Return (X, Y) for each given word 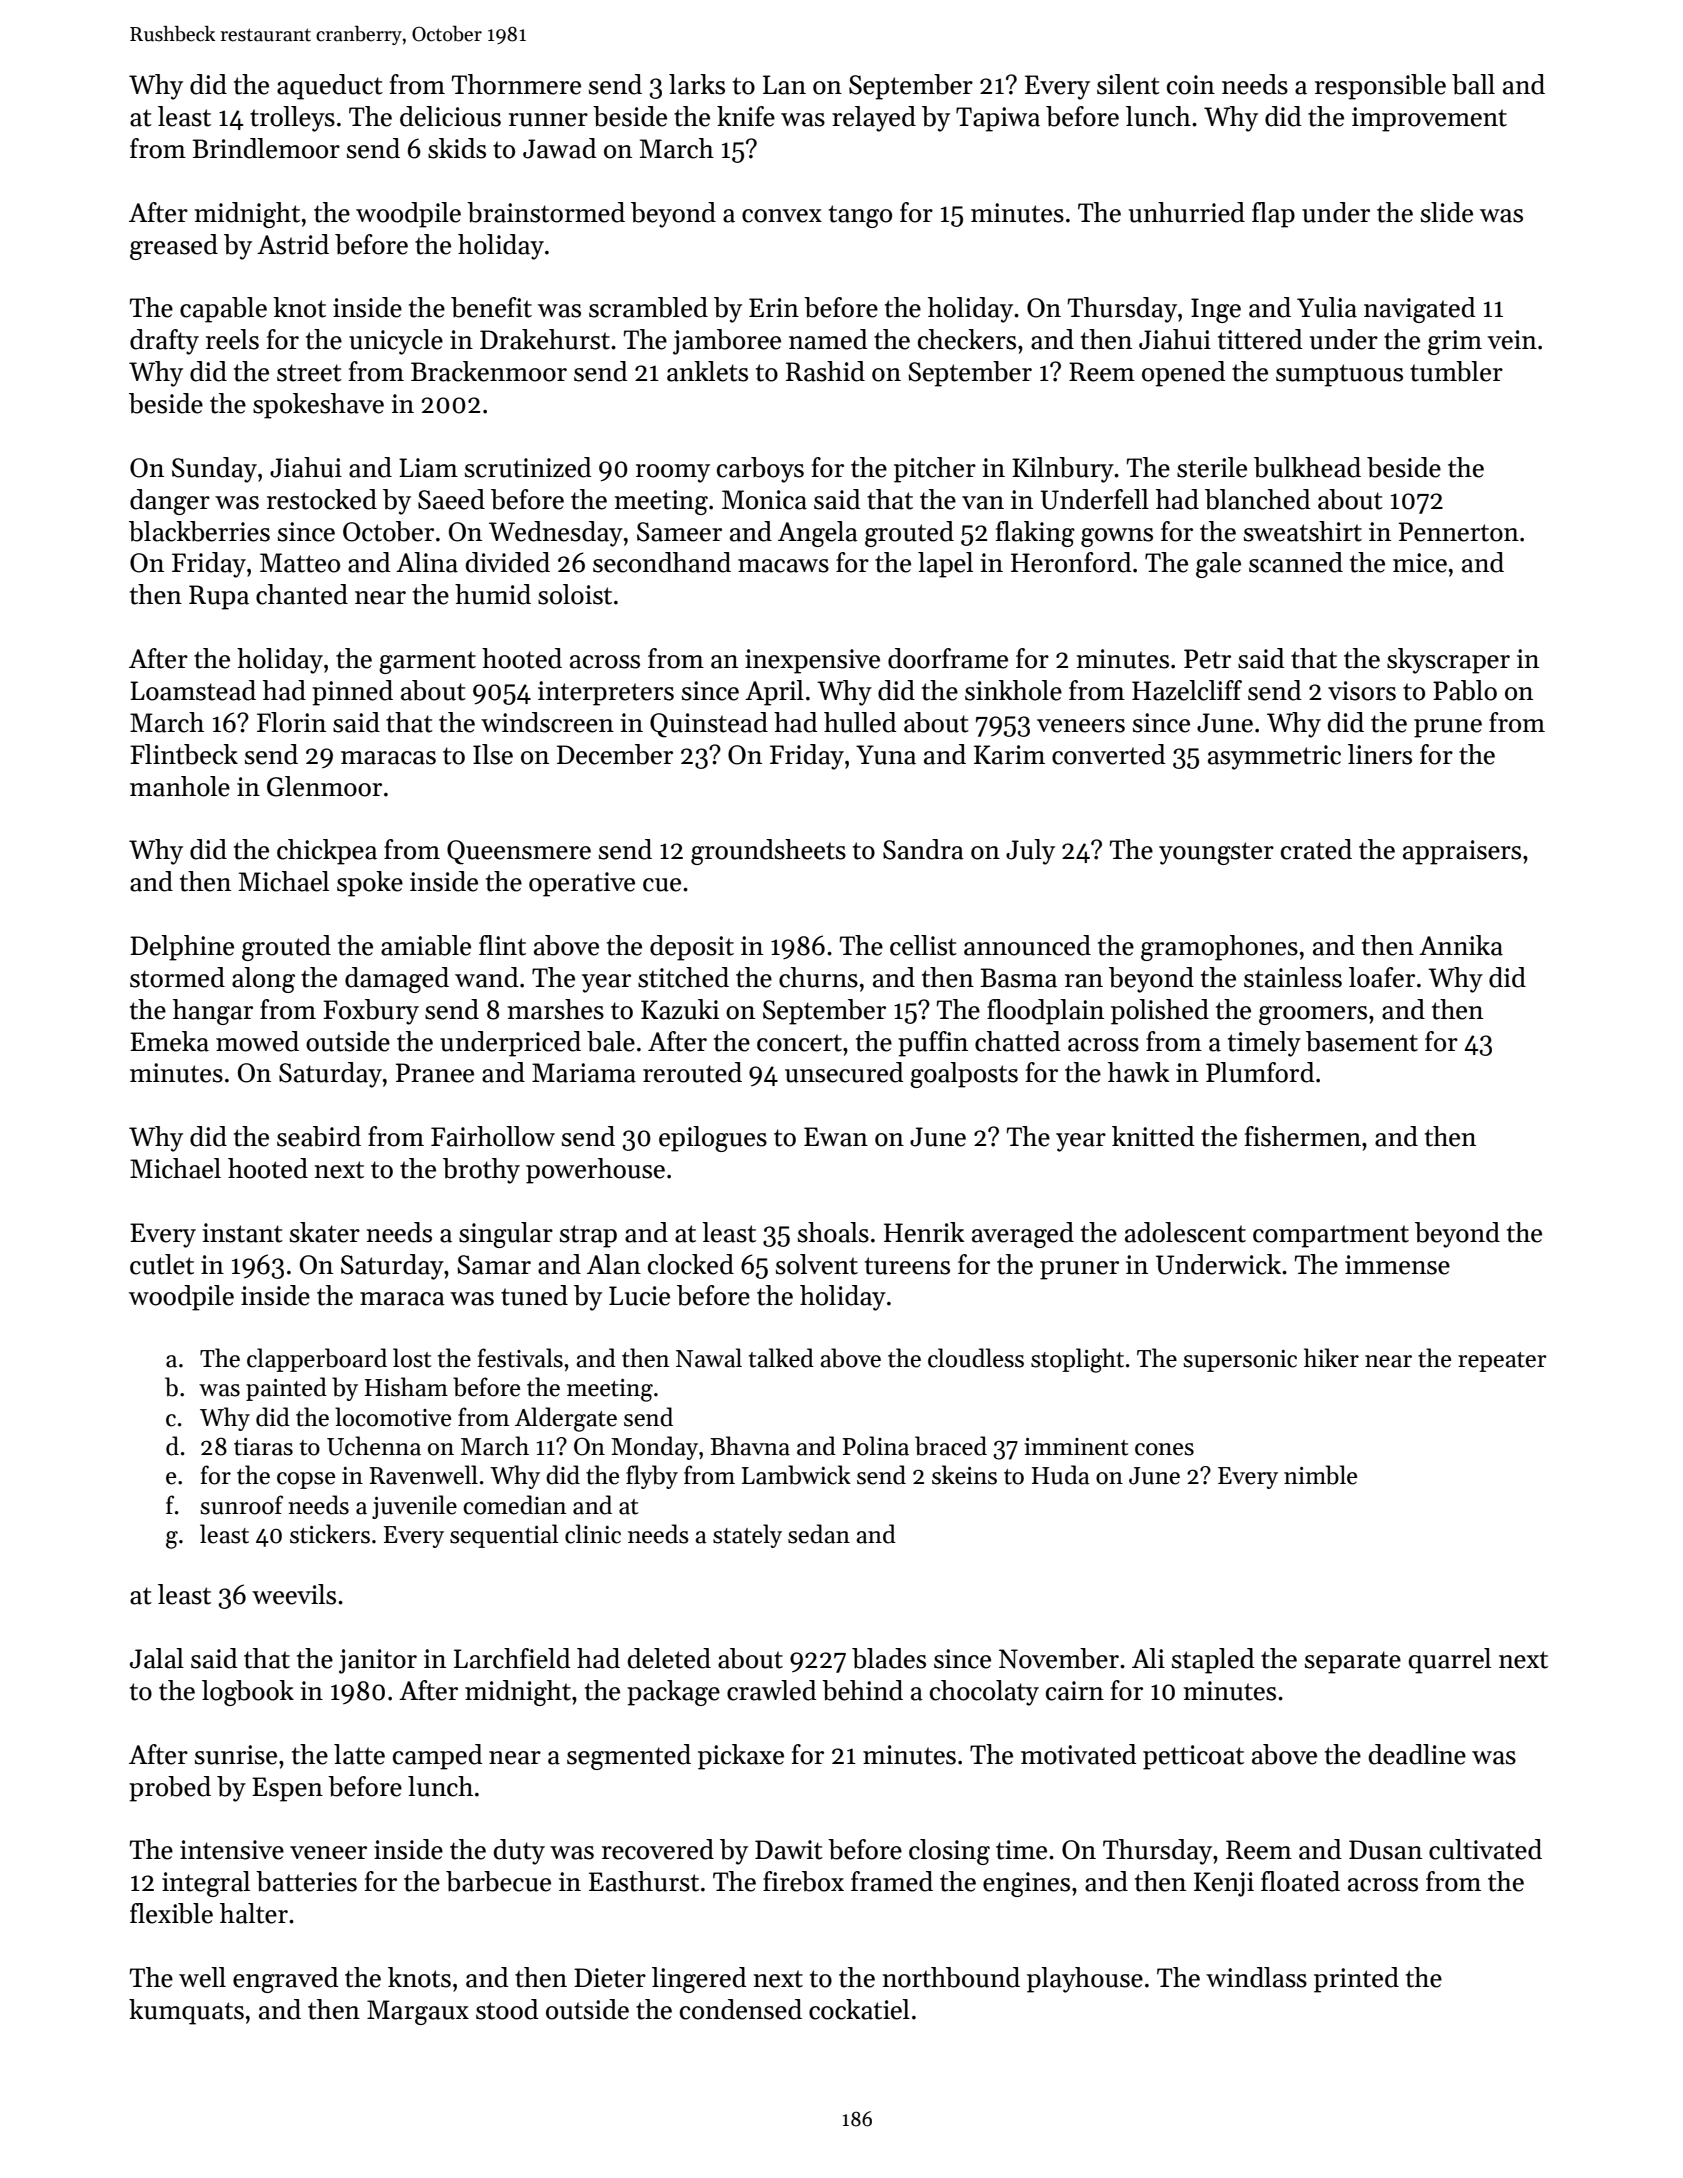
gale (1218, 565)
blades (889, 1658)
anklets (707, 371)
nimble (1320, 1475)
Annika (1461, 945)
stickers (330, 1534)
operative (582, 884)
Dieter (610, 1978)
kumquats (186, 2012)
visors (1362, 691)
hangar (213, 1012)
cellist (923, 945)
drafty (164, 342)
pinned (352, 693)
